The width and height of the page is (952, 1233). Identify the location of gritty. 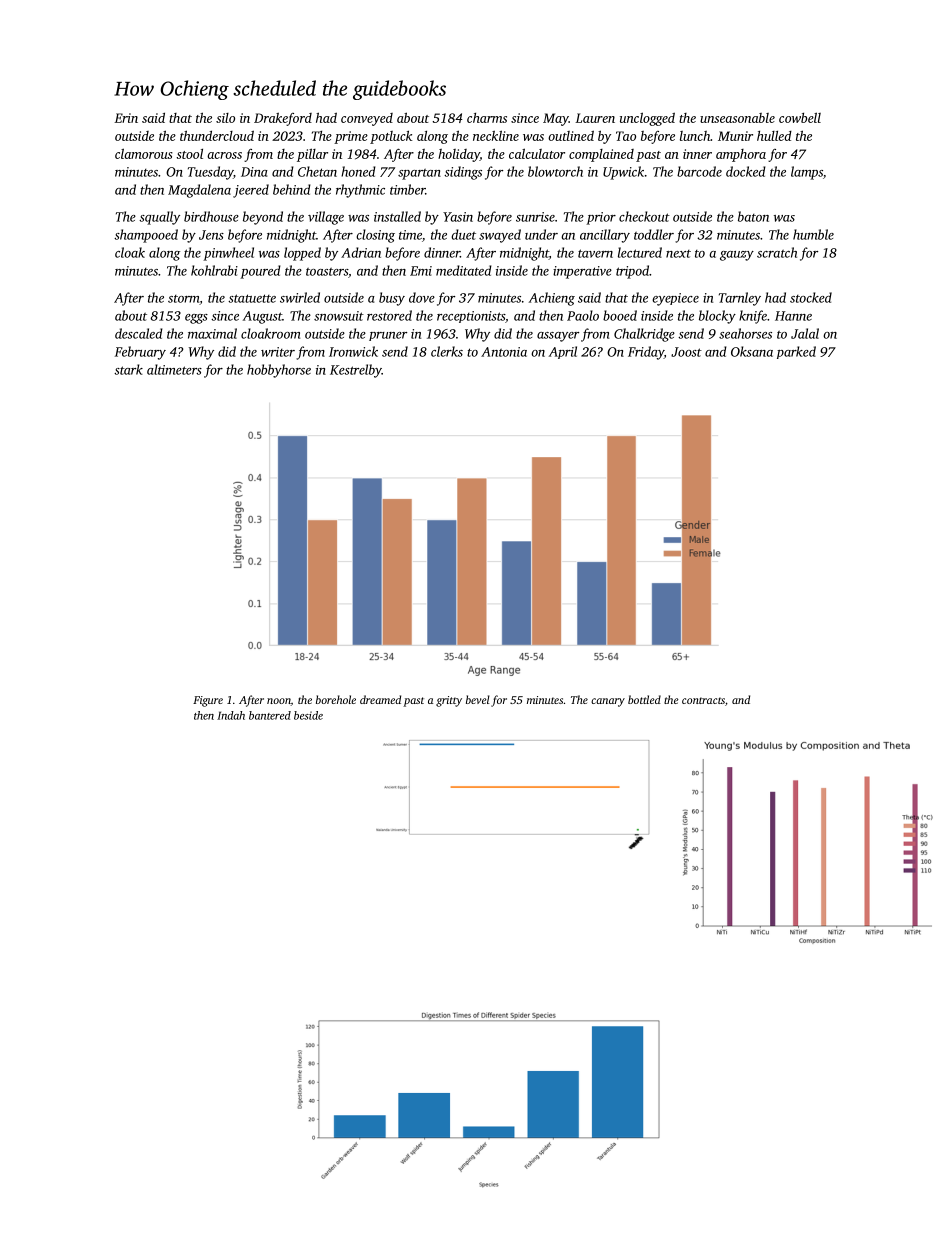
(449, 701).
